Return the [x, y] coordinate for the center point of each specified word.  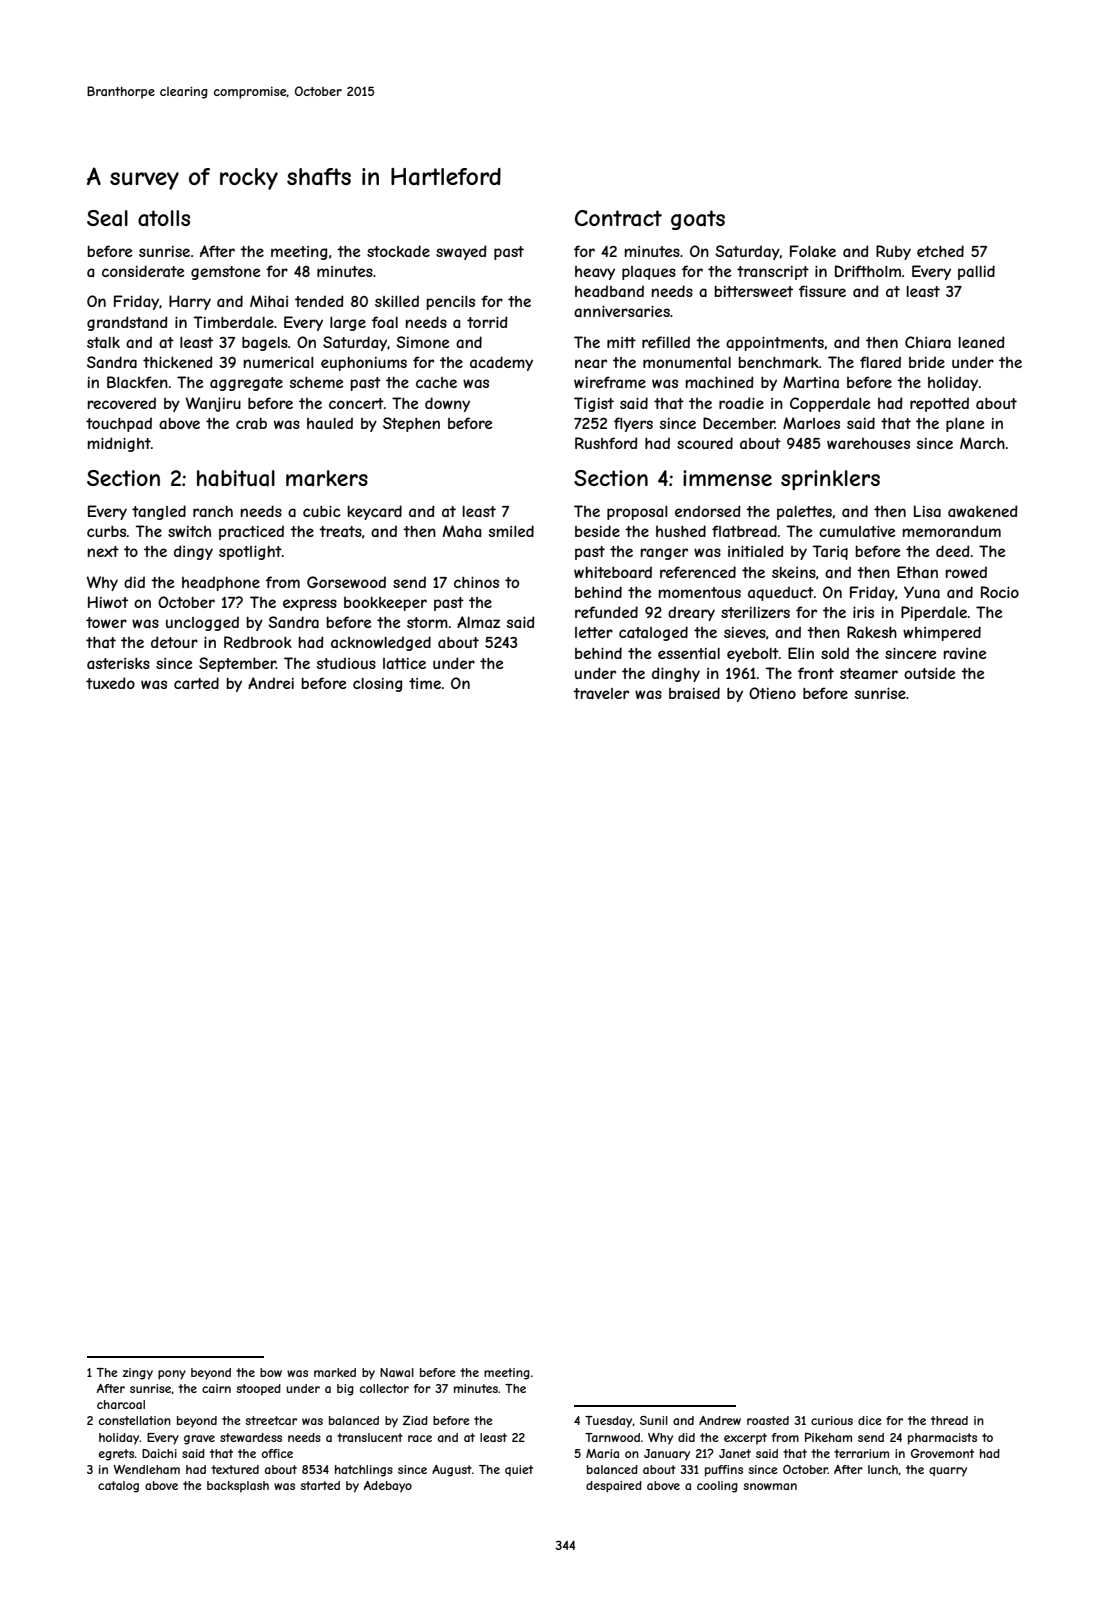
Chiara [928, 342]
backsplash [238, 1487]
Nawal [397, 1372]
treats [340, 531]
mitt [621, 342]
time [425, 683]
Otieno [772, 693]
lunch [883, 1469]
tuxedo [110, 683]
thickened [177, 362]
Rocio [1000, 592]
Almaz [478, 622]
